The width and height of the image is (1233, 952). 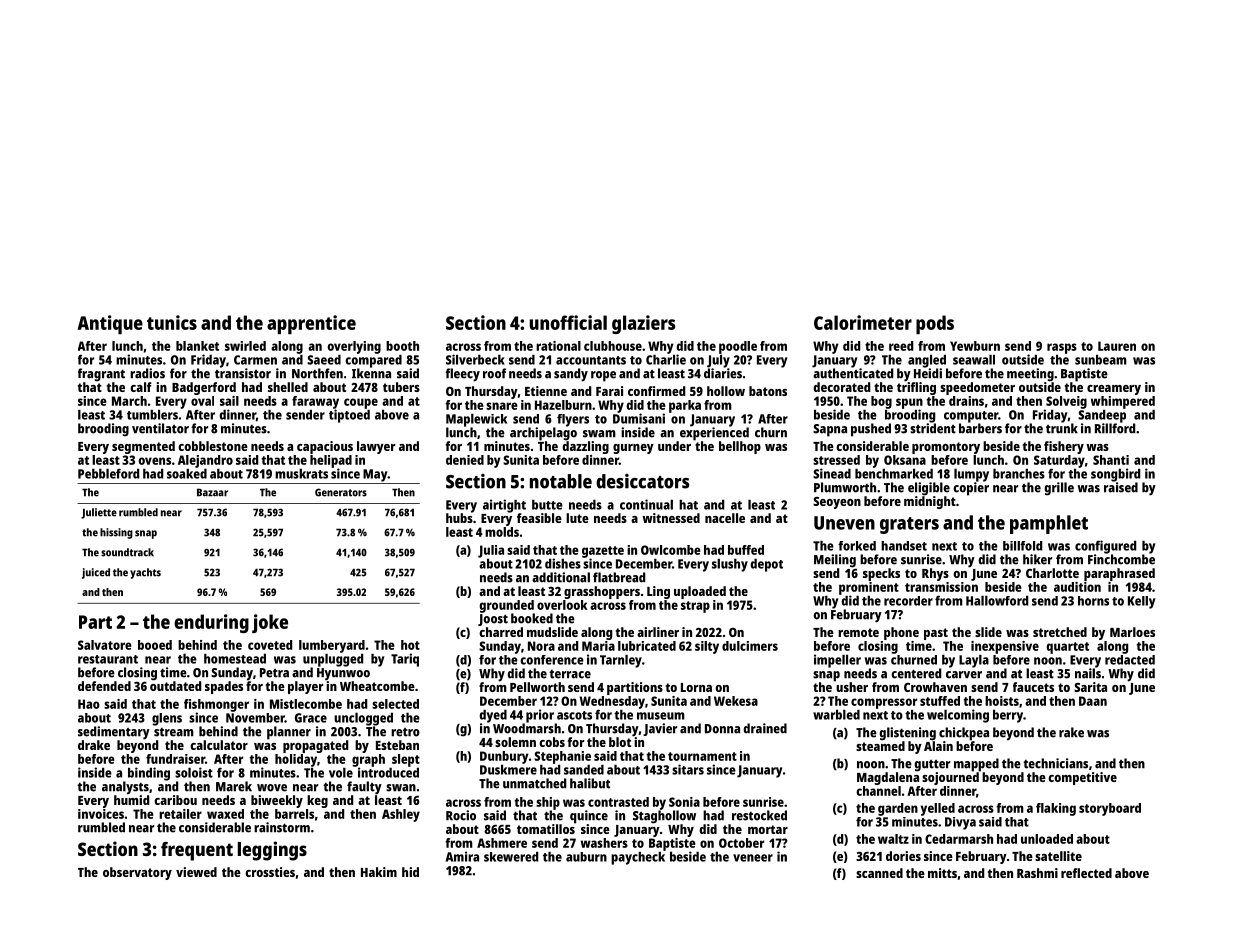 What do you see at coordinates (722, 729) in the image?
I see `Donna` at bounding box center [722, 729].
